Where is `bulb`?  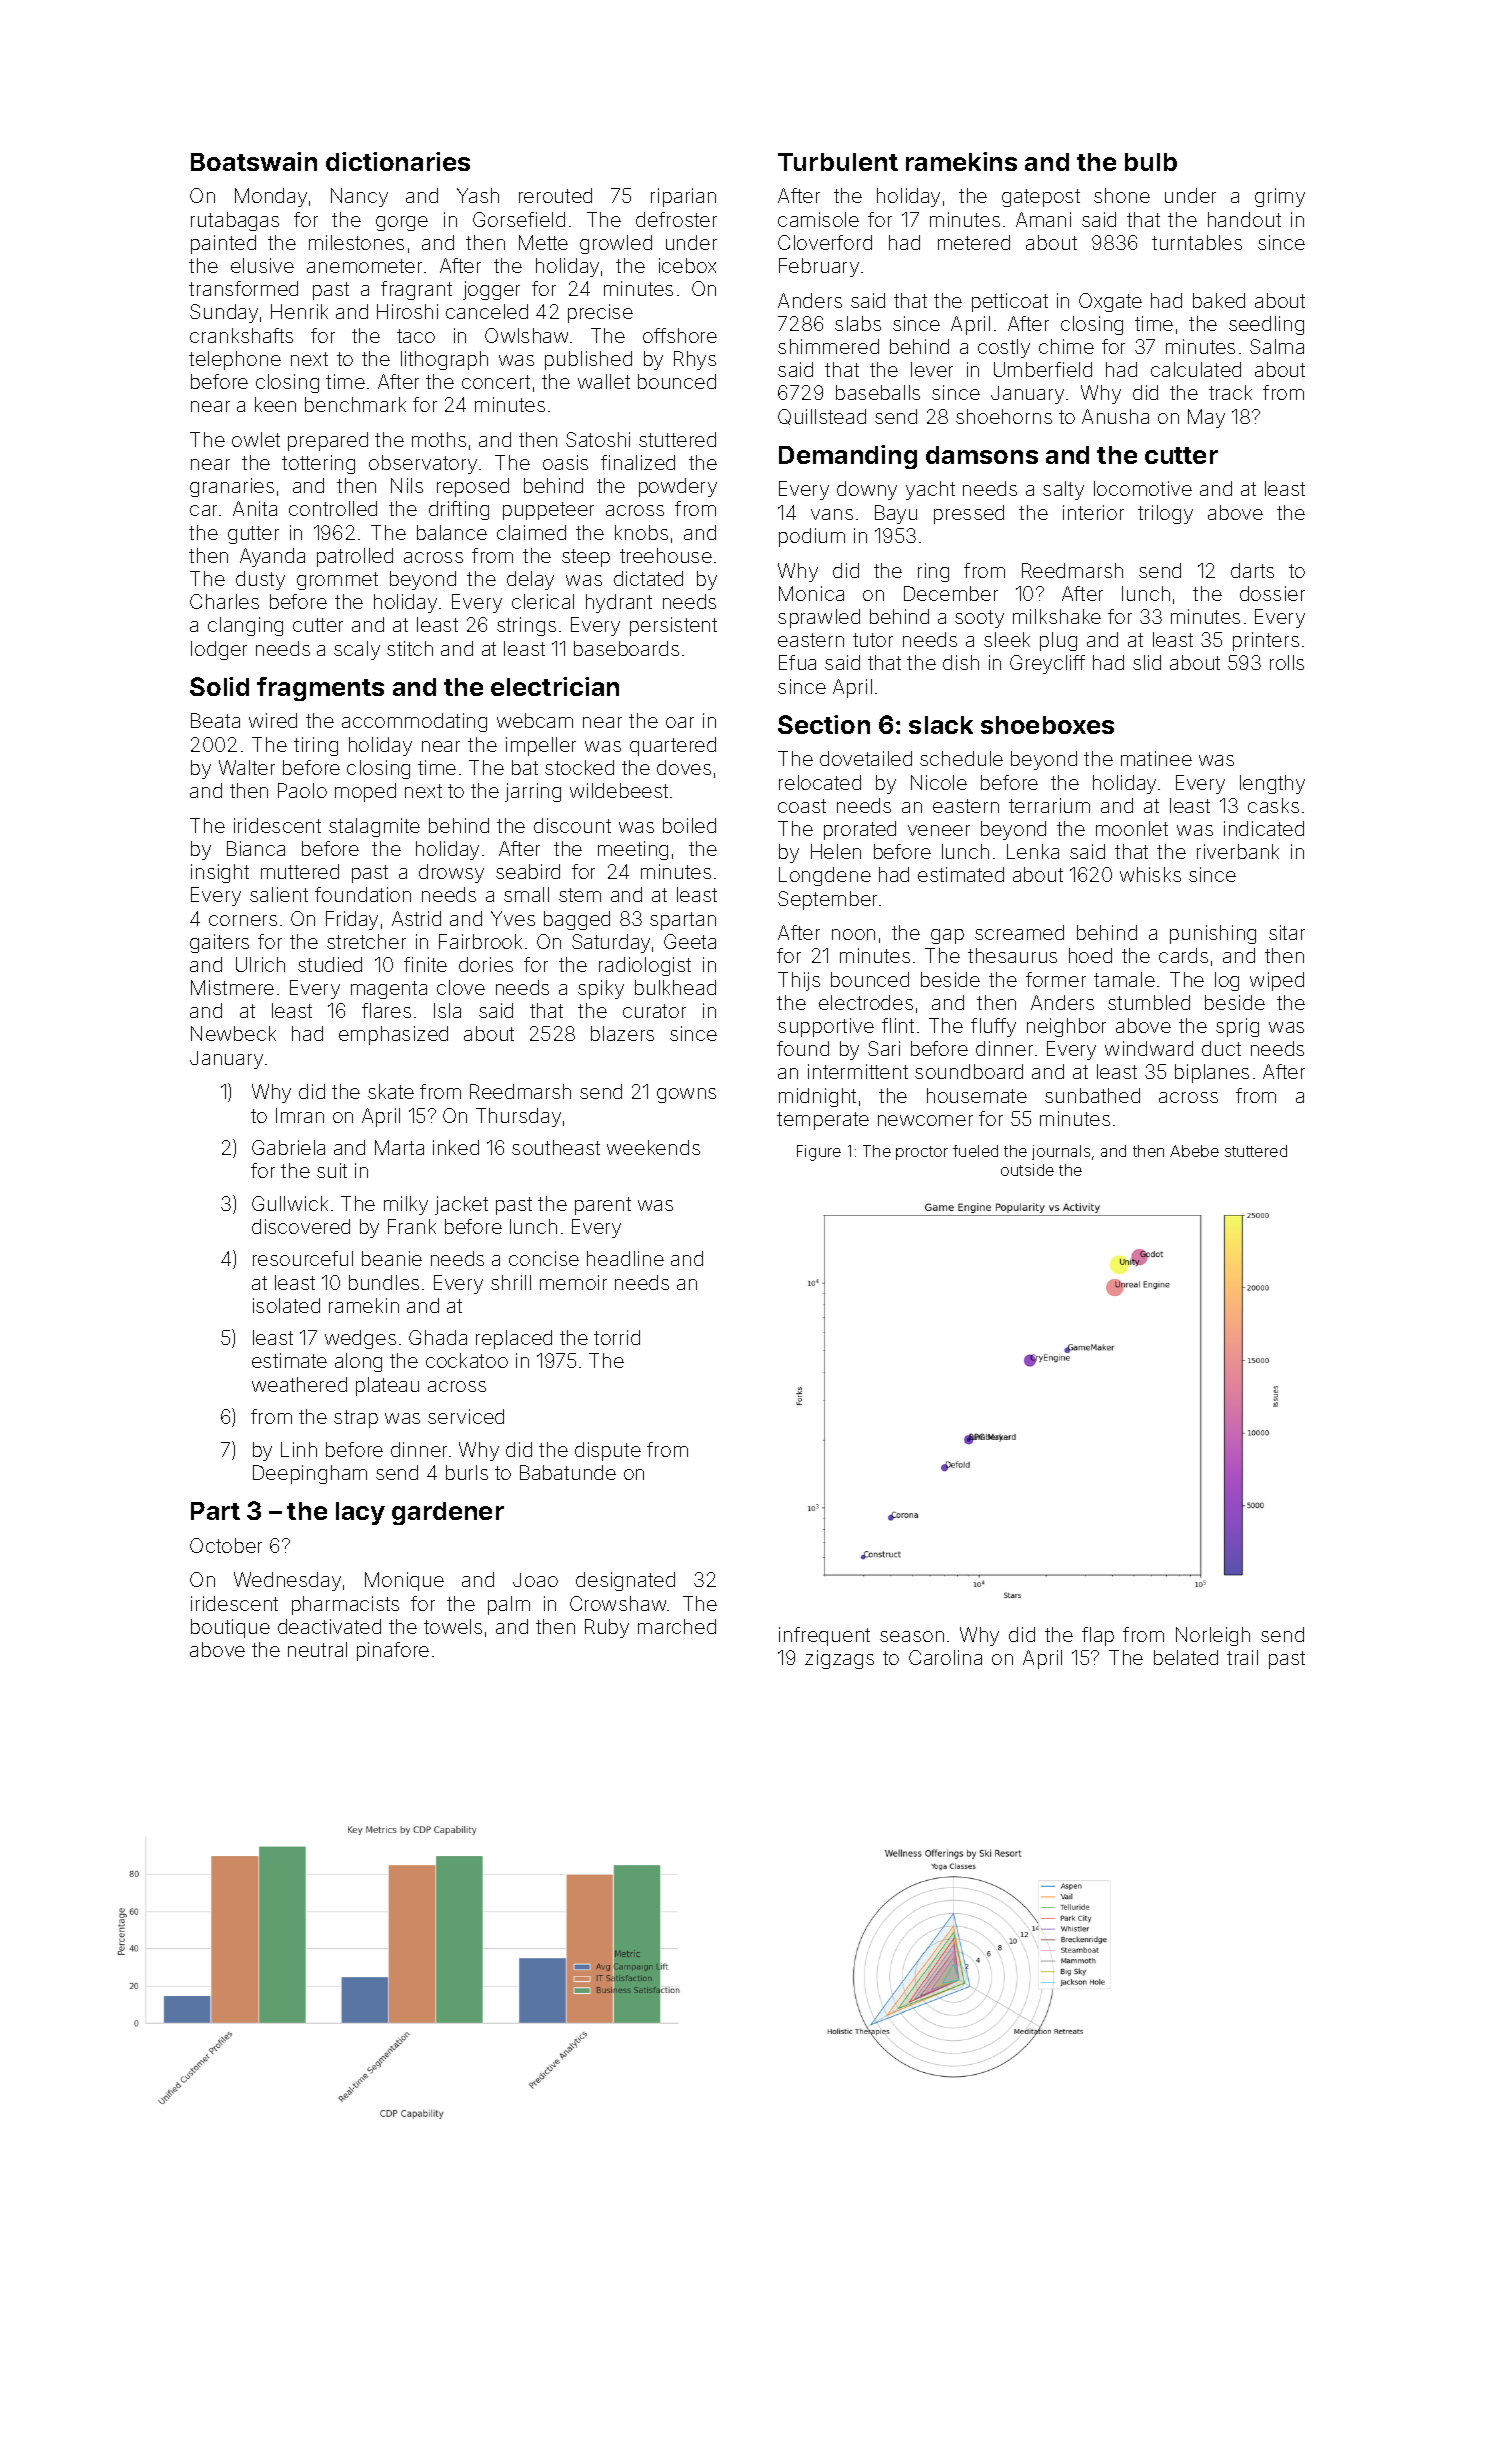 bulb is located at coordinates (1151, 162).
